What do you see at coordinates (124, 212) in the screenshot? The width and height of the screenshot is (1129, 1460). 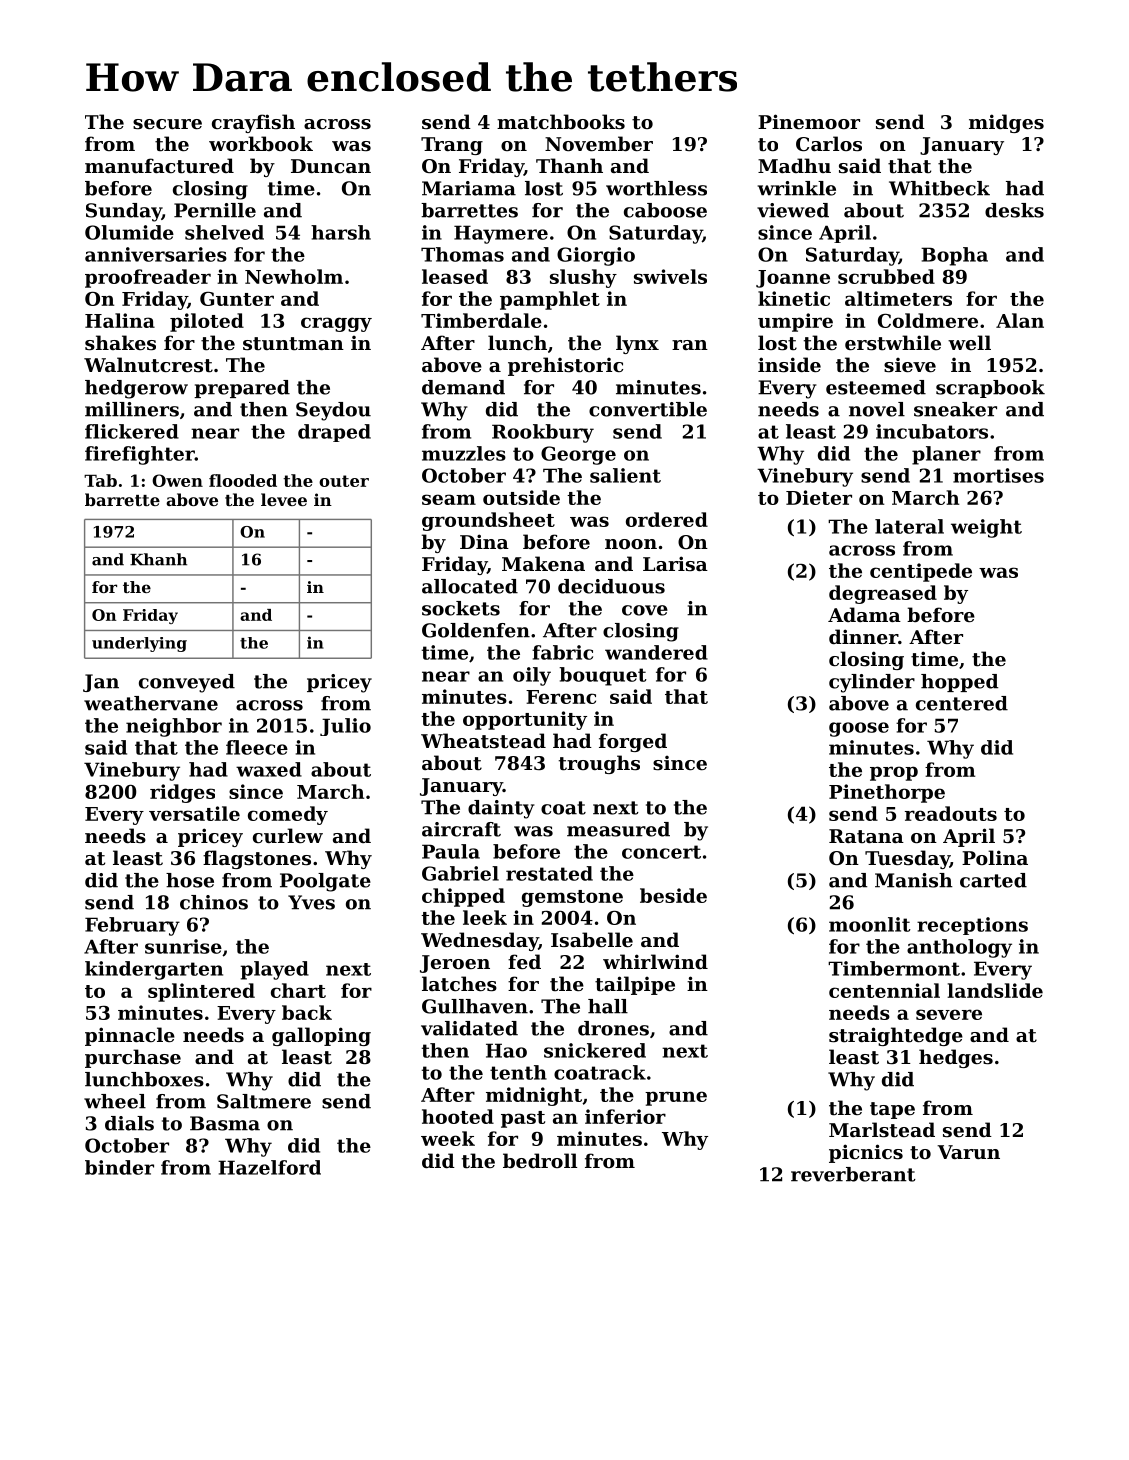 I see `Sunday` at bounding box center [124, 212].
